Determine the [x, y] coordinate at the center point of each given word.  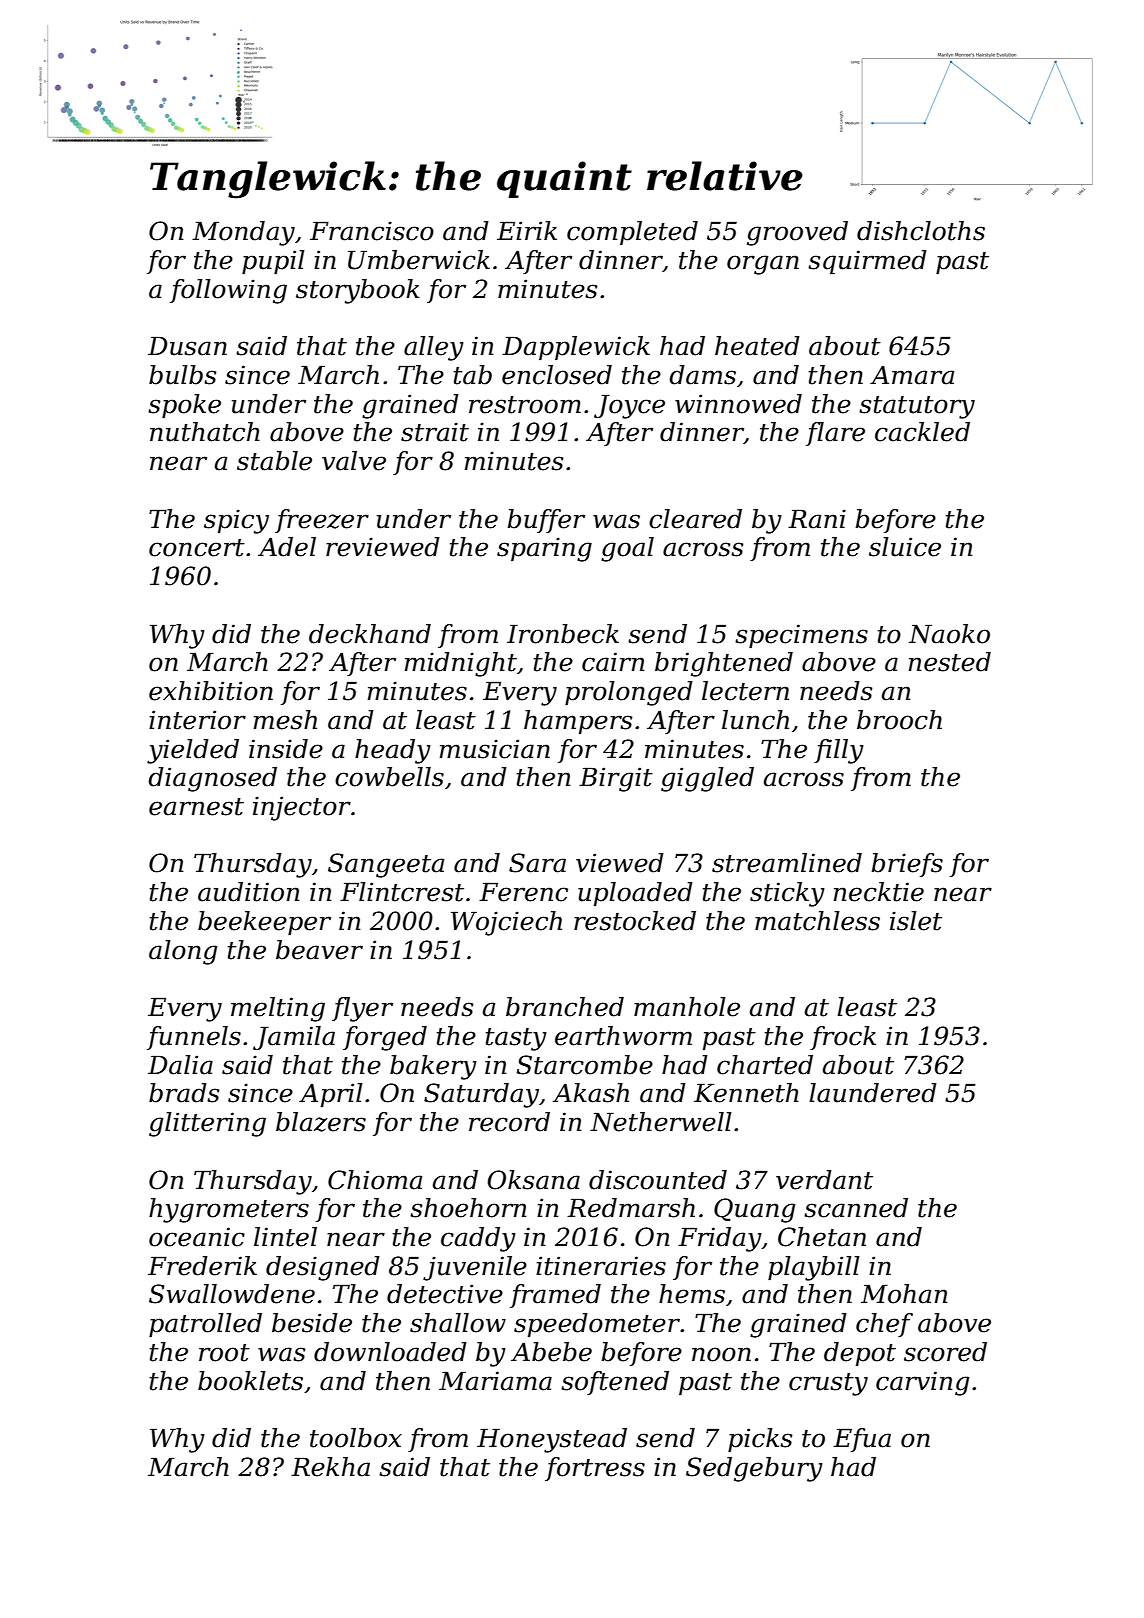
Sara [537, 863]
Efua [862, 1440]
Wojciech [506, 923]
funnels [194, 1038]
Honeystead [552, 1440]
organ [763, 265]
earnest [196, 807]
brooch [899, 720]
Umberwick [419, 260]
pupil [273, 262]
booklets [250, 1381]
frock [843, 1038]
